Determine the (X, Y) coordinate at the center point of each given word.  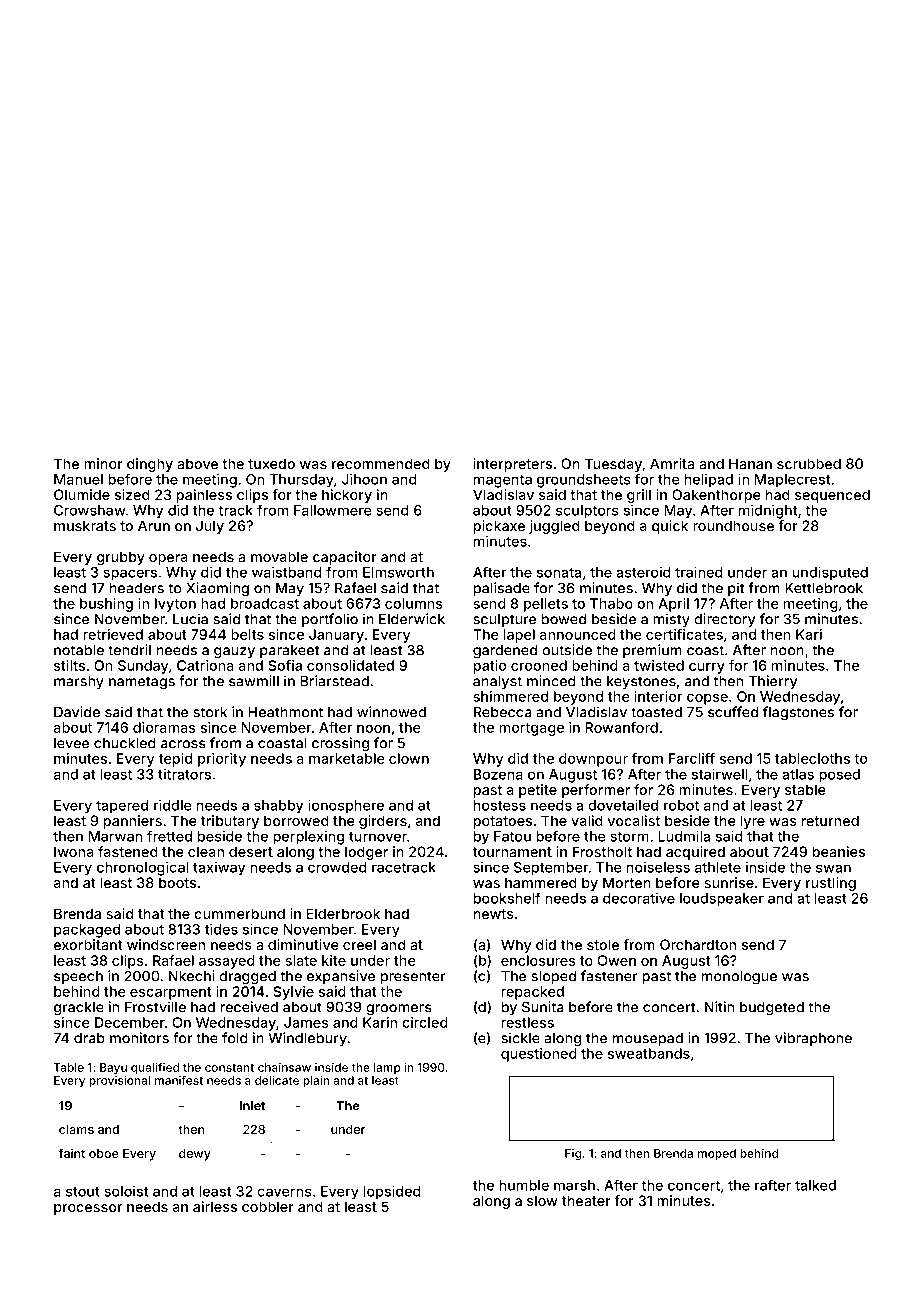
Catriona (205, 665)
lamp (387, 1068)
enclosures (538, 960)
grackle (79, 1009)
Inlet (252, 1106)
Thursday (301, 481)
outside (567, 650)
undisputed (830, 573)
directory (724, 620)
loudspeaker (722, 900)
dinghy (150, 465)
